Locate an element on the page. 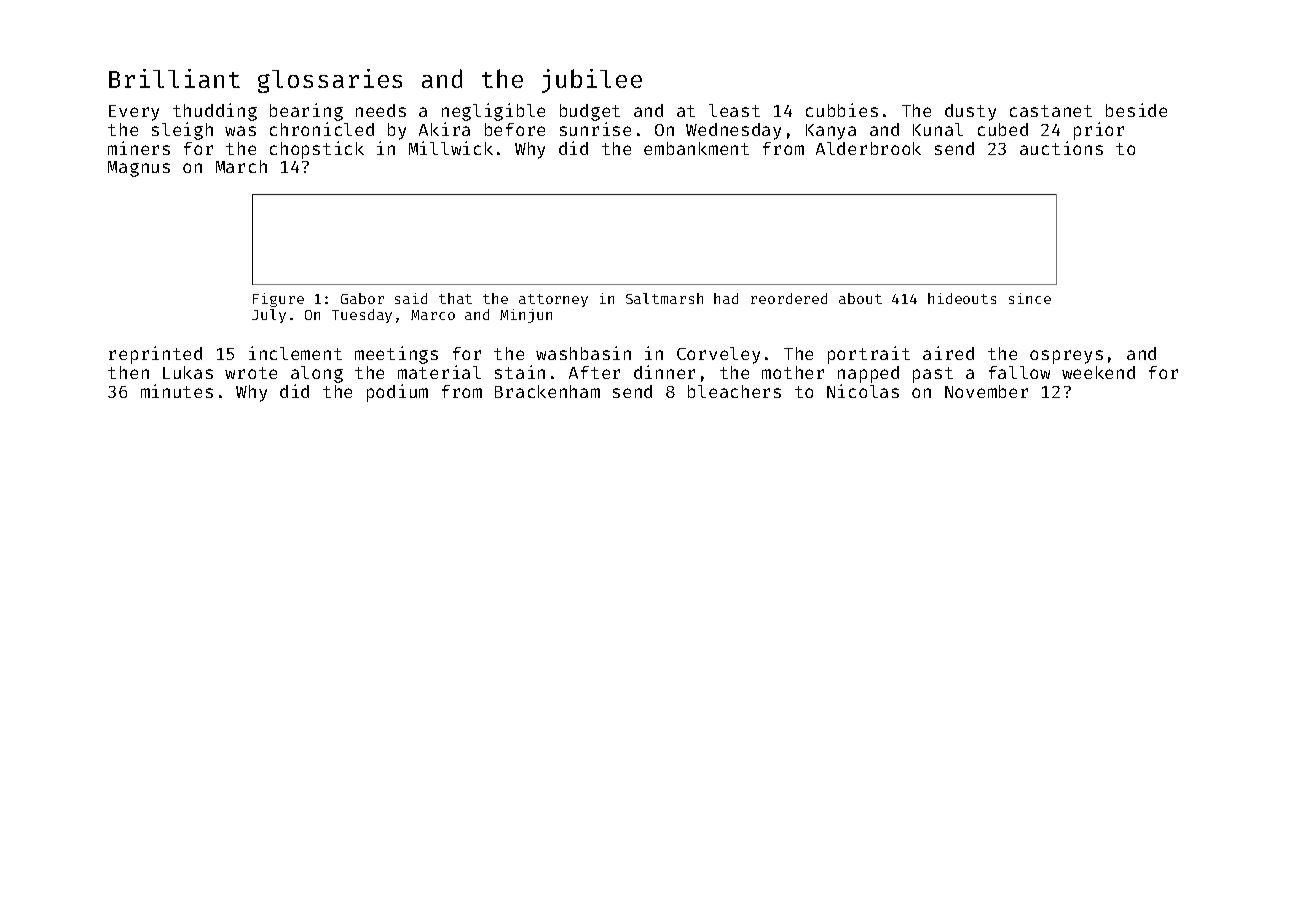 This document has width=1308, height=924. jubilee is located at coordinates (592, 81).
